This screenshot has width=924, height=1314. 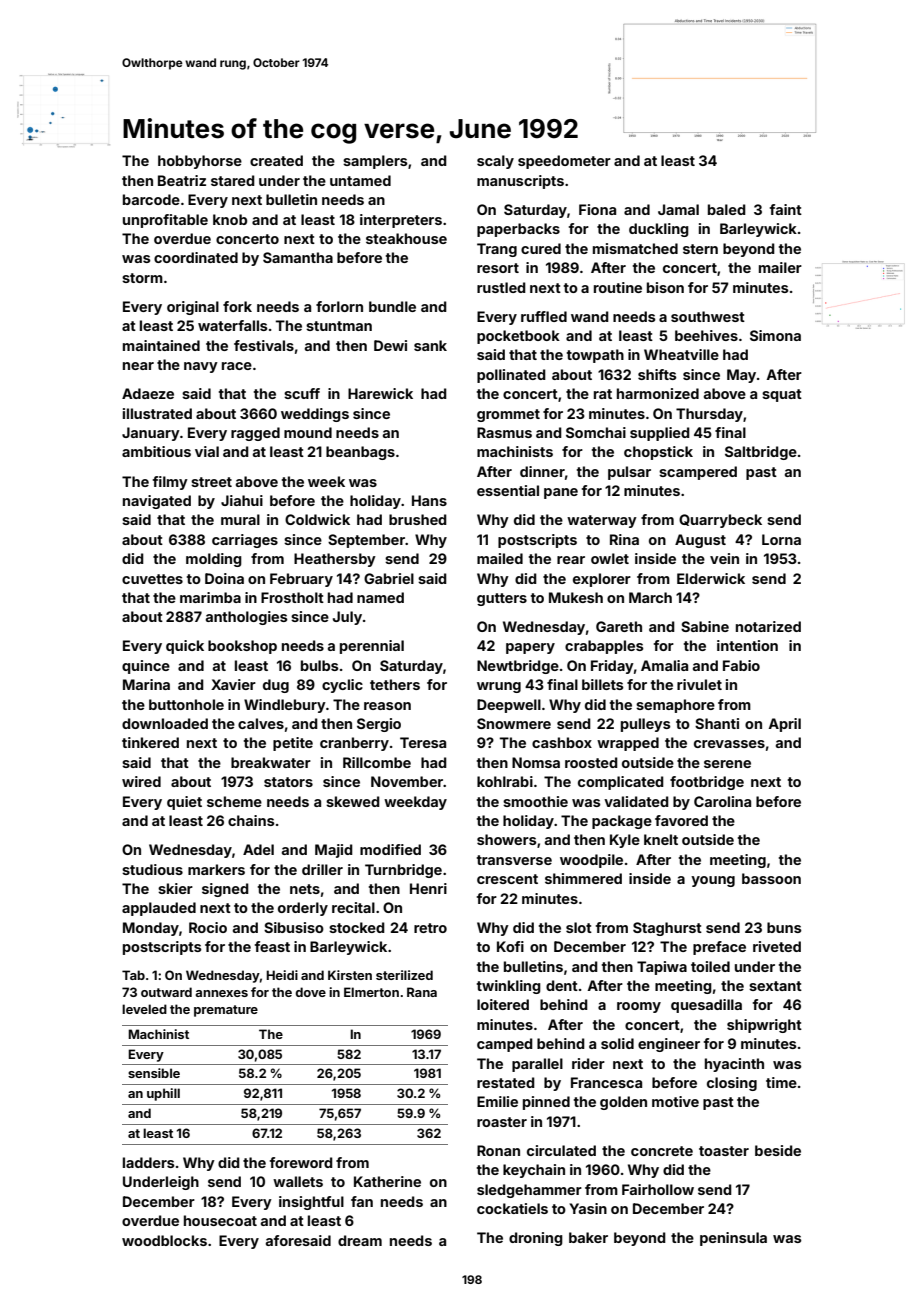 What do you see at coordinates (200, 162) in the screenshot?
I see `hobbyhorse` at bounding box center [200, 162].
